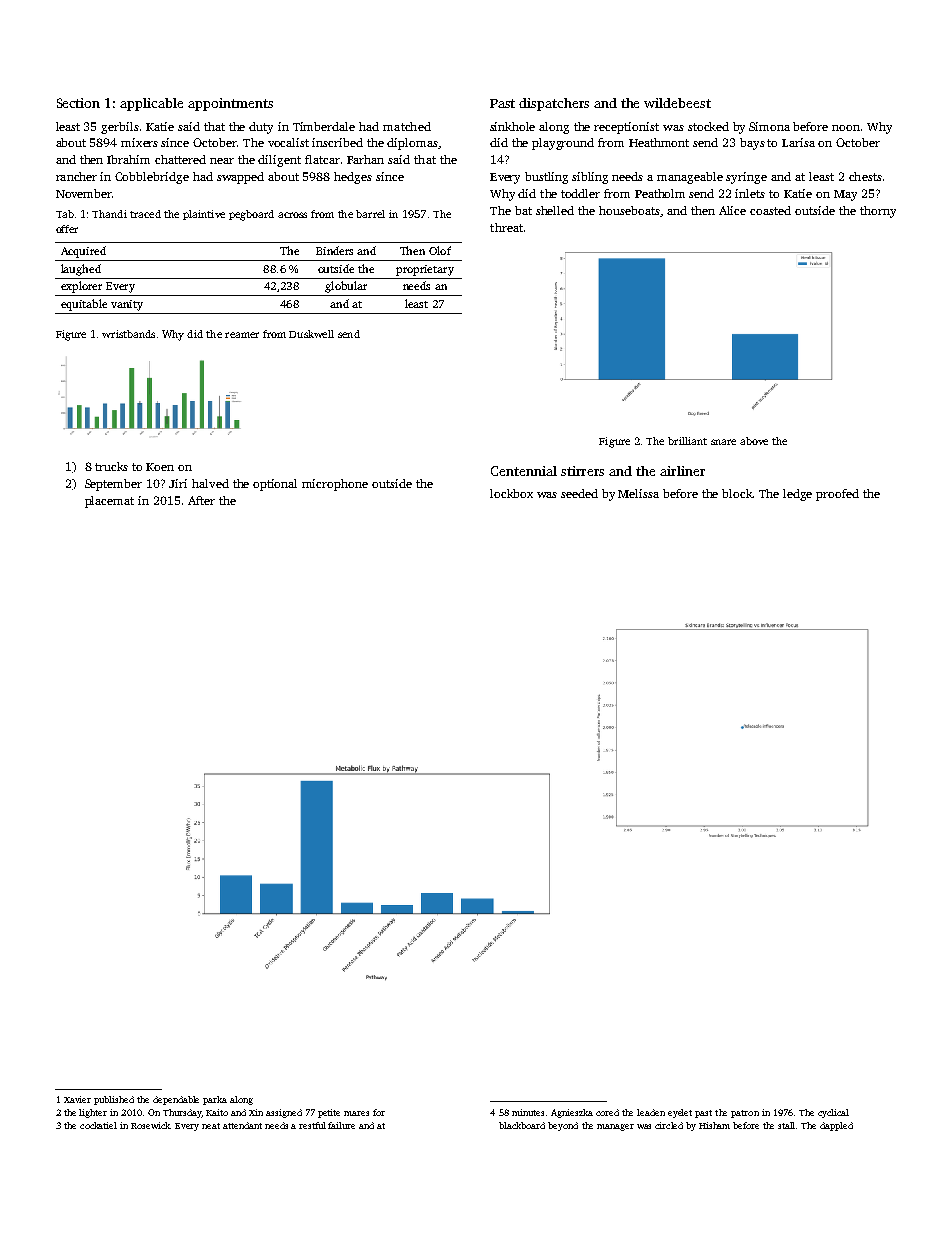 The height and width of the screenshot is (1233, 952). Describe the element at coordinates (511, 493) in the screenshot. I see `lockbox` at that location.
